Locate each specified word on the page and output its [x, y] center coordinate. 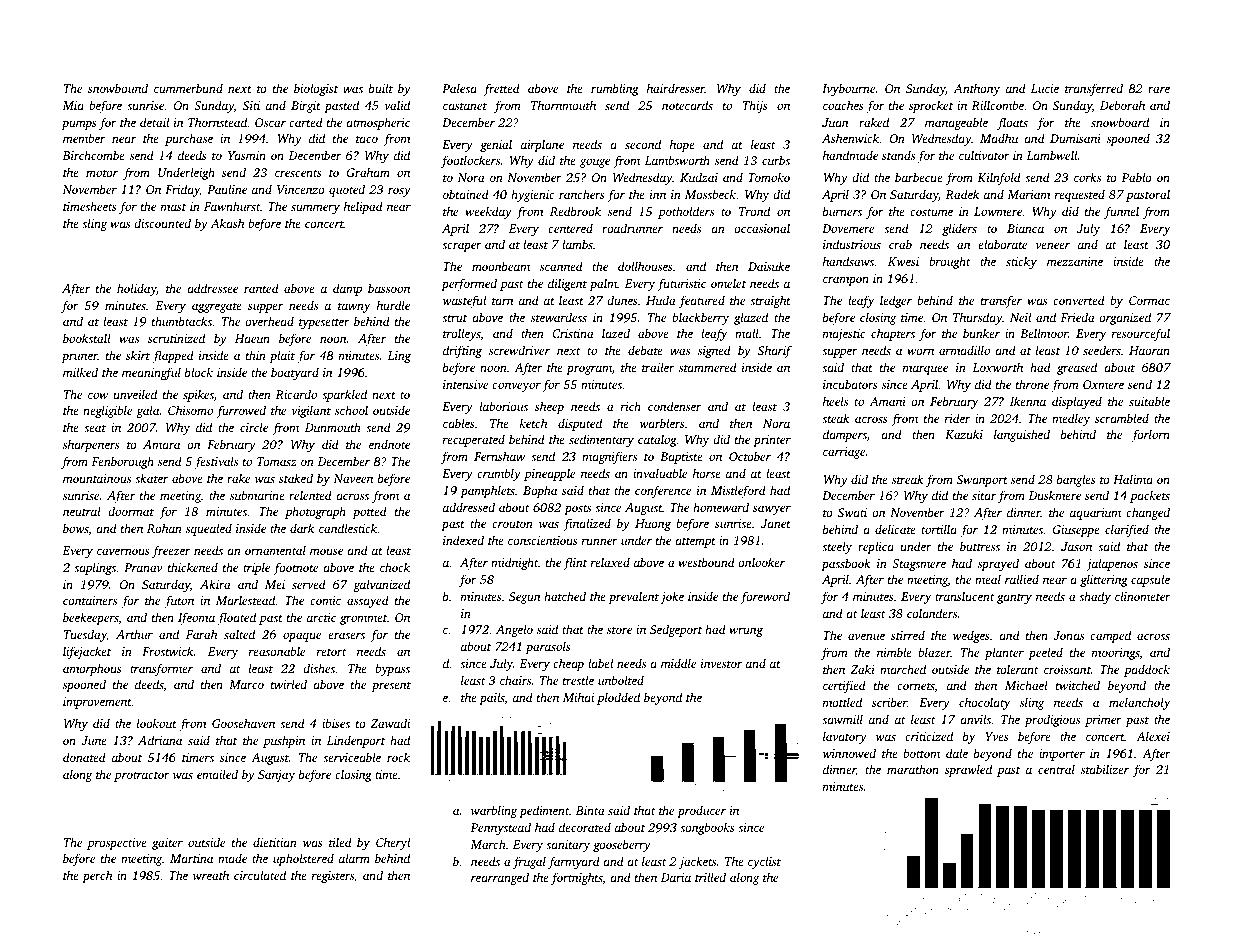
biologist [316, 89]
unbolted [621, 680]
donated [84, 757]
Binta [590, 810]
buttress [980, 546]
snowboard [1120, 122]
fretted [501, 89]
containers [90, 600]
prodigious [1052, 720]
